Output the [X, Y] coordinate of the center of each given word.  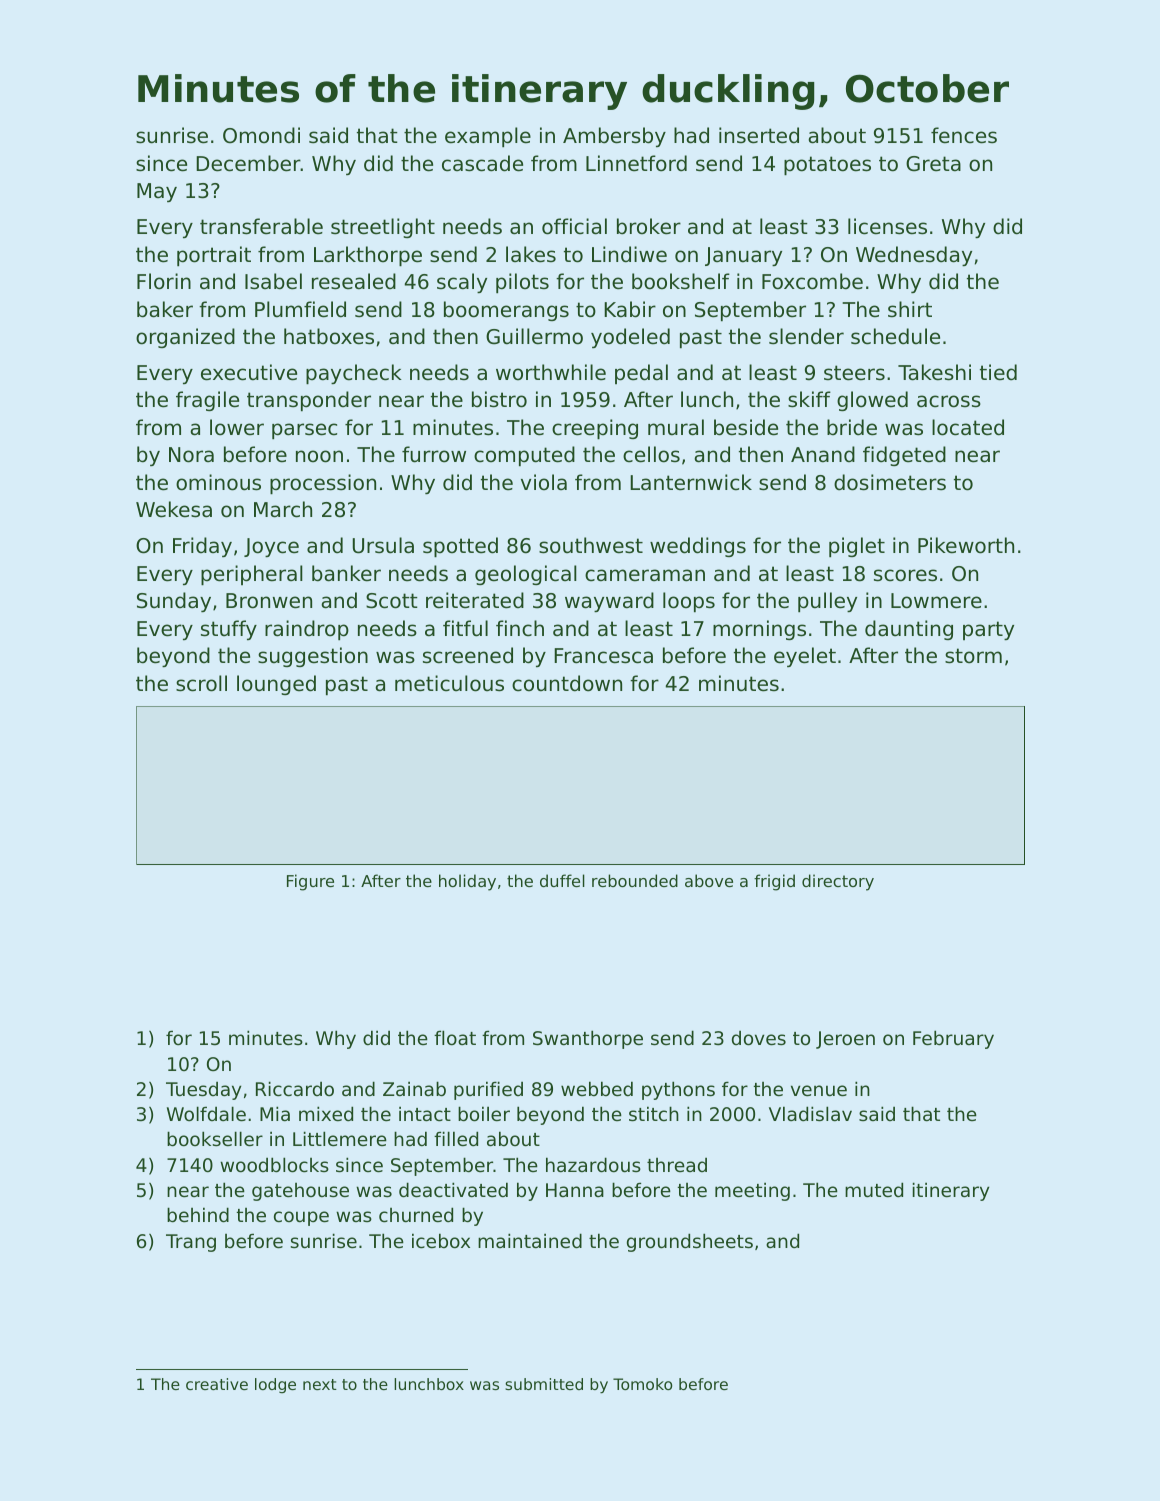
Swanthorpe [588, 1039]
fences [964, 135]
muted [874, 1189]
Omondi [261, 135]
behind [198, 1214]
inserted [759, 135]
